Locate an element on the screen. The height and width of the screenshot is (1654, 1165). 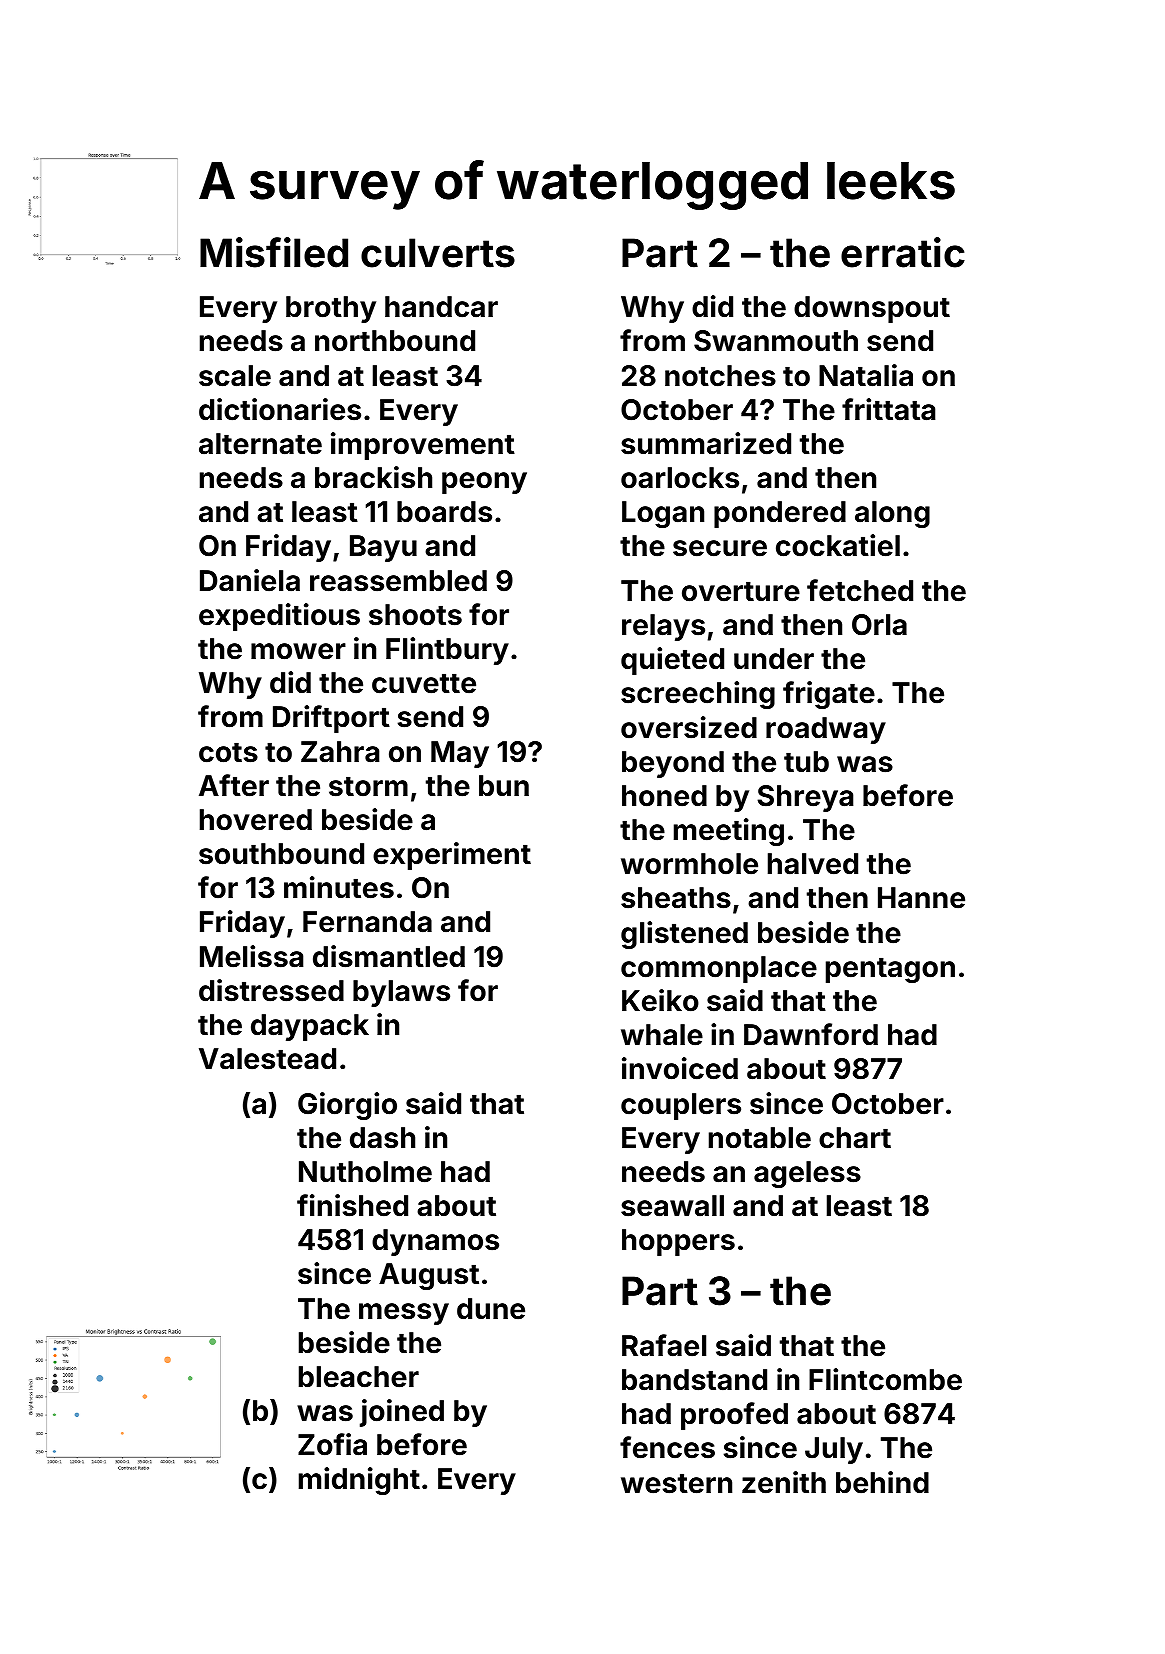
messy is located at coordinates (404, 1314).
